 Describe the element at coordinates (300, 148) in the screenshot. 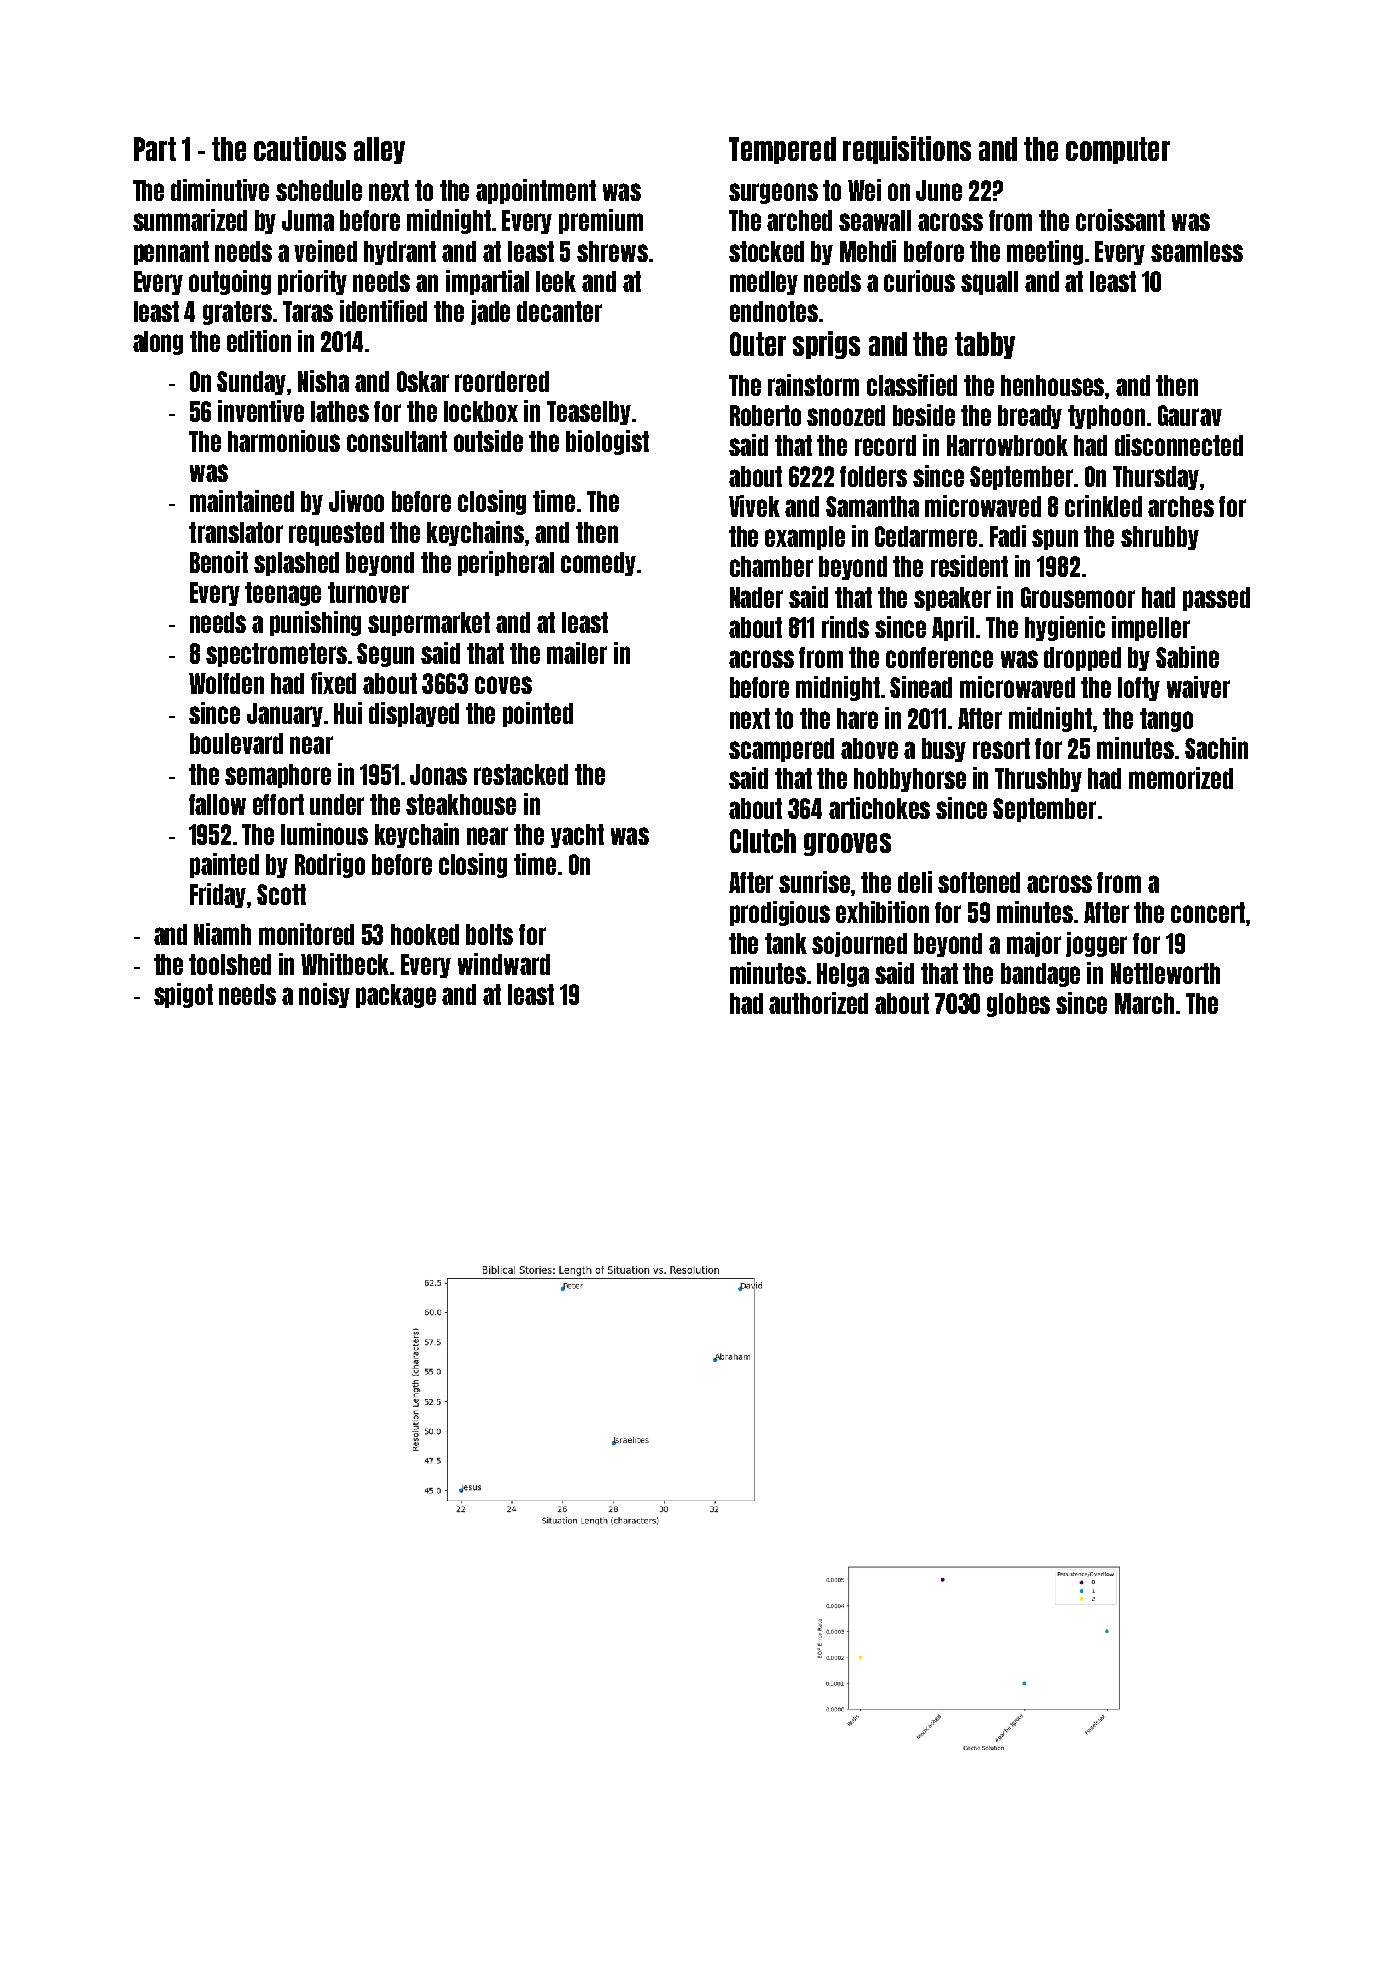

I see `cautious` at that location.
